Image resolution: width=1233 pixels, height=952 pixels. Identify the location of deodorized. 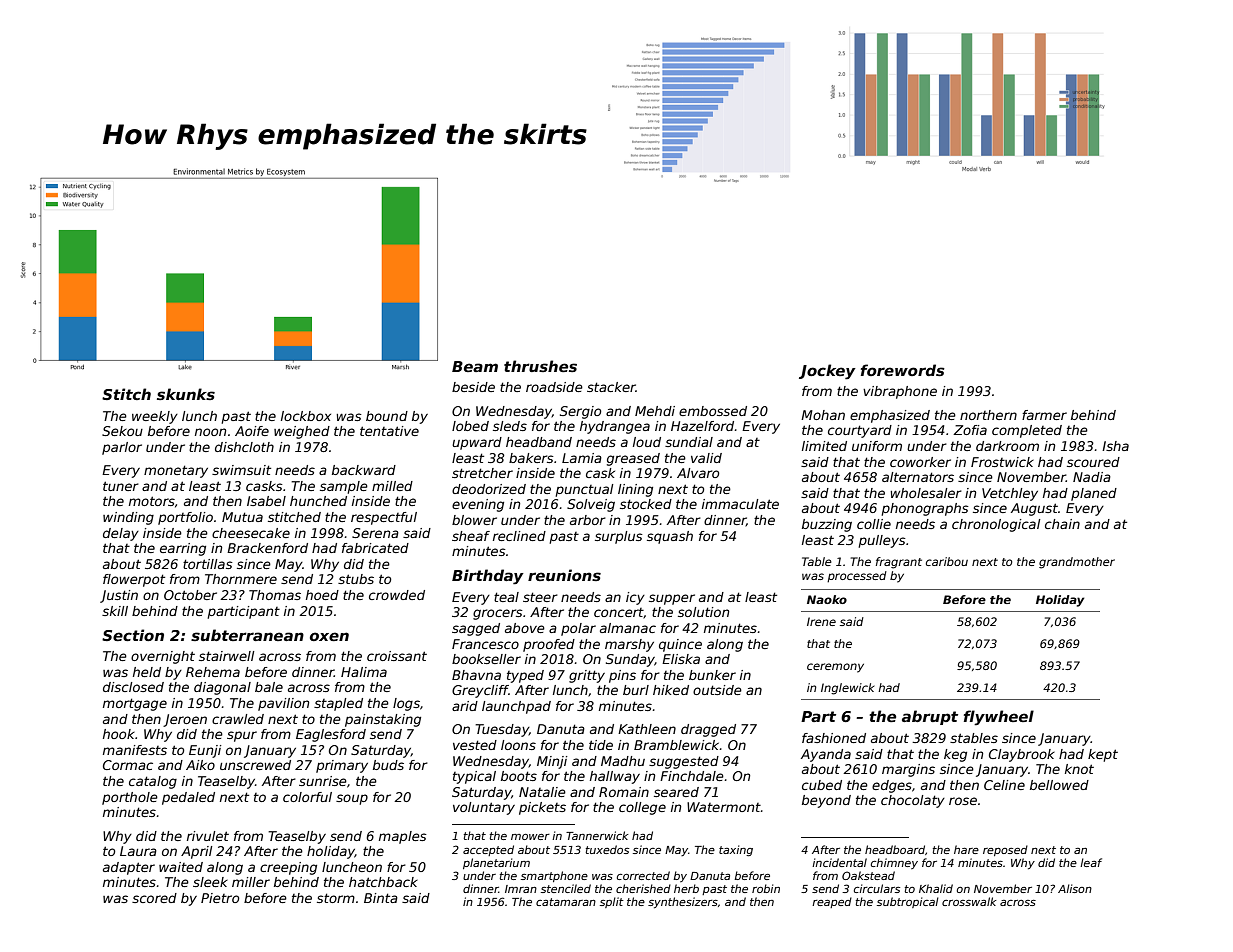
(489, 489).
